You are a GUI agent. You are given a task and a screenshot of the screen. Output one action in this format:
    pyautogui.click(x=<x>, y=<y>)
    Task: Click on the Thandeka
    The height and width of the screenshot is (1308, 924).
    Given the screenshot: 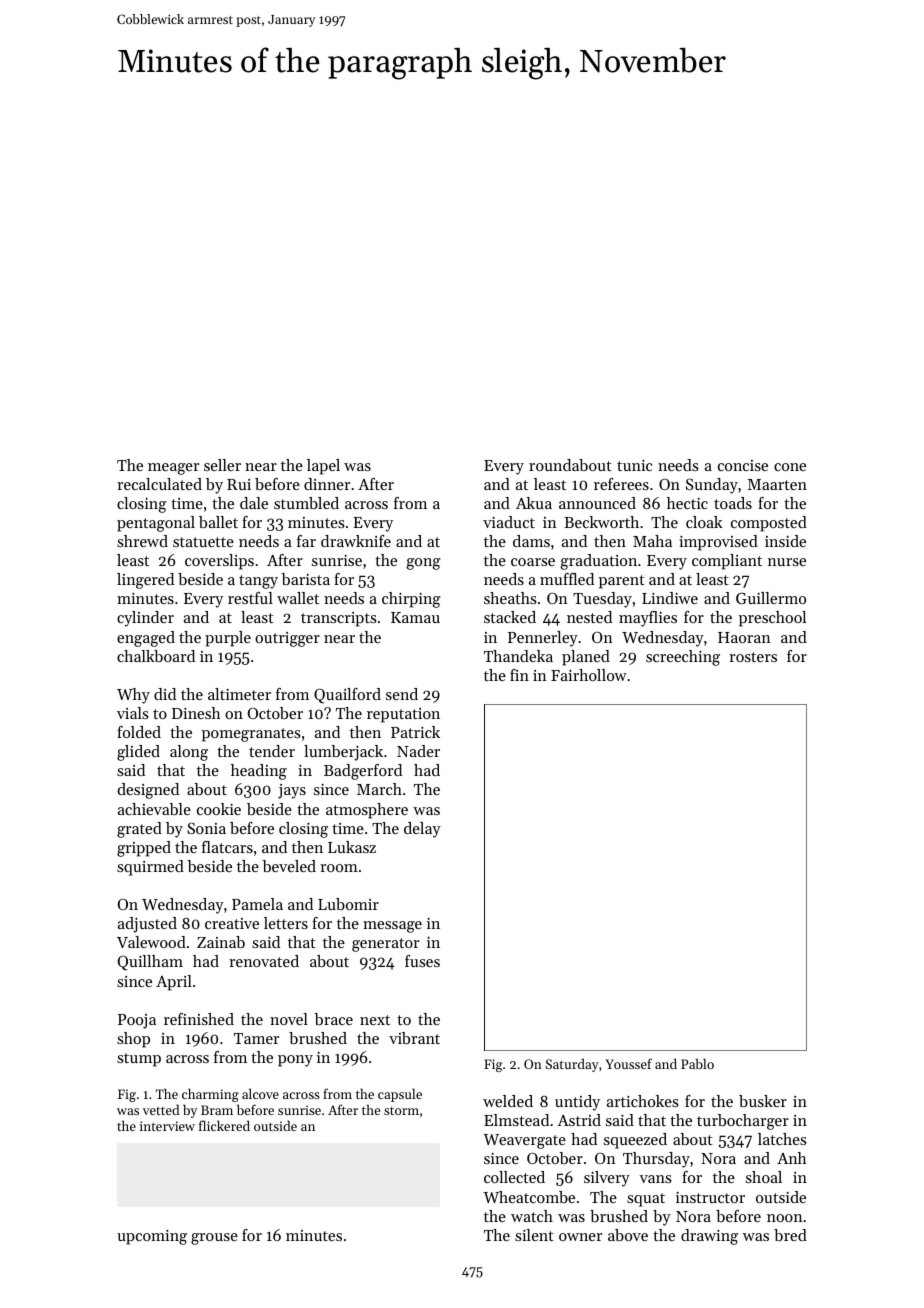 What is the action you would take?
    pyautogui.click(x=518, y=656)
